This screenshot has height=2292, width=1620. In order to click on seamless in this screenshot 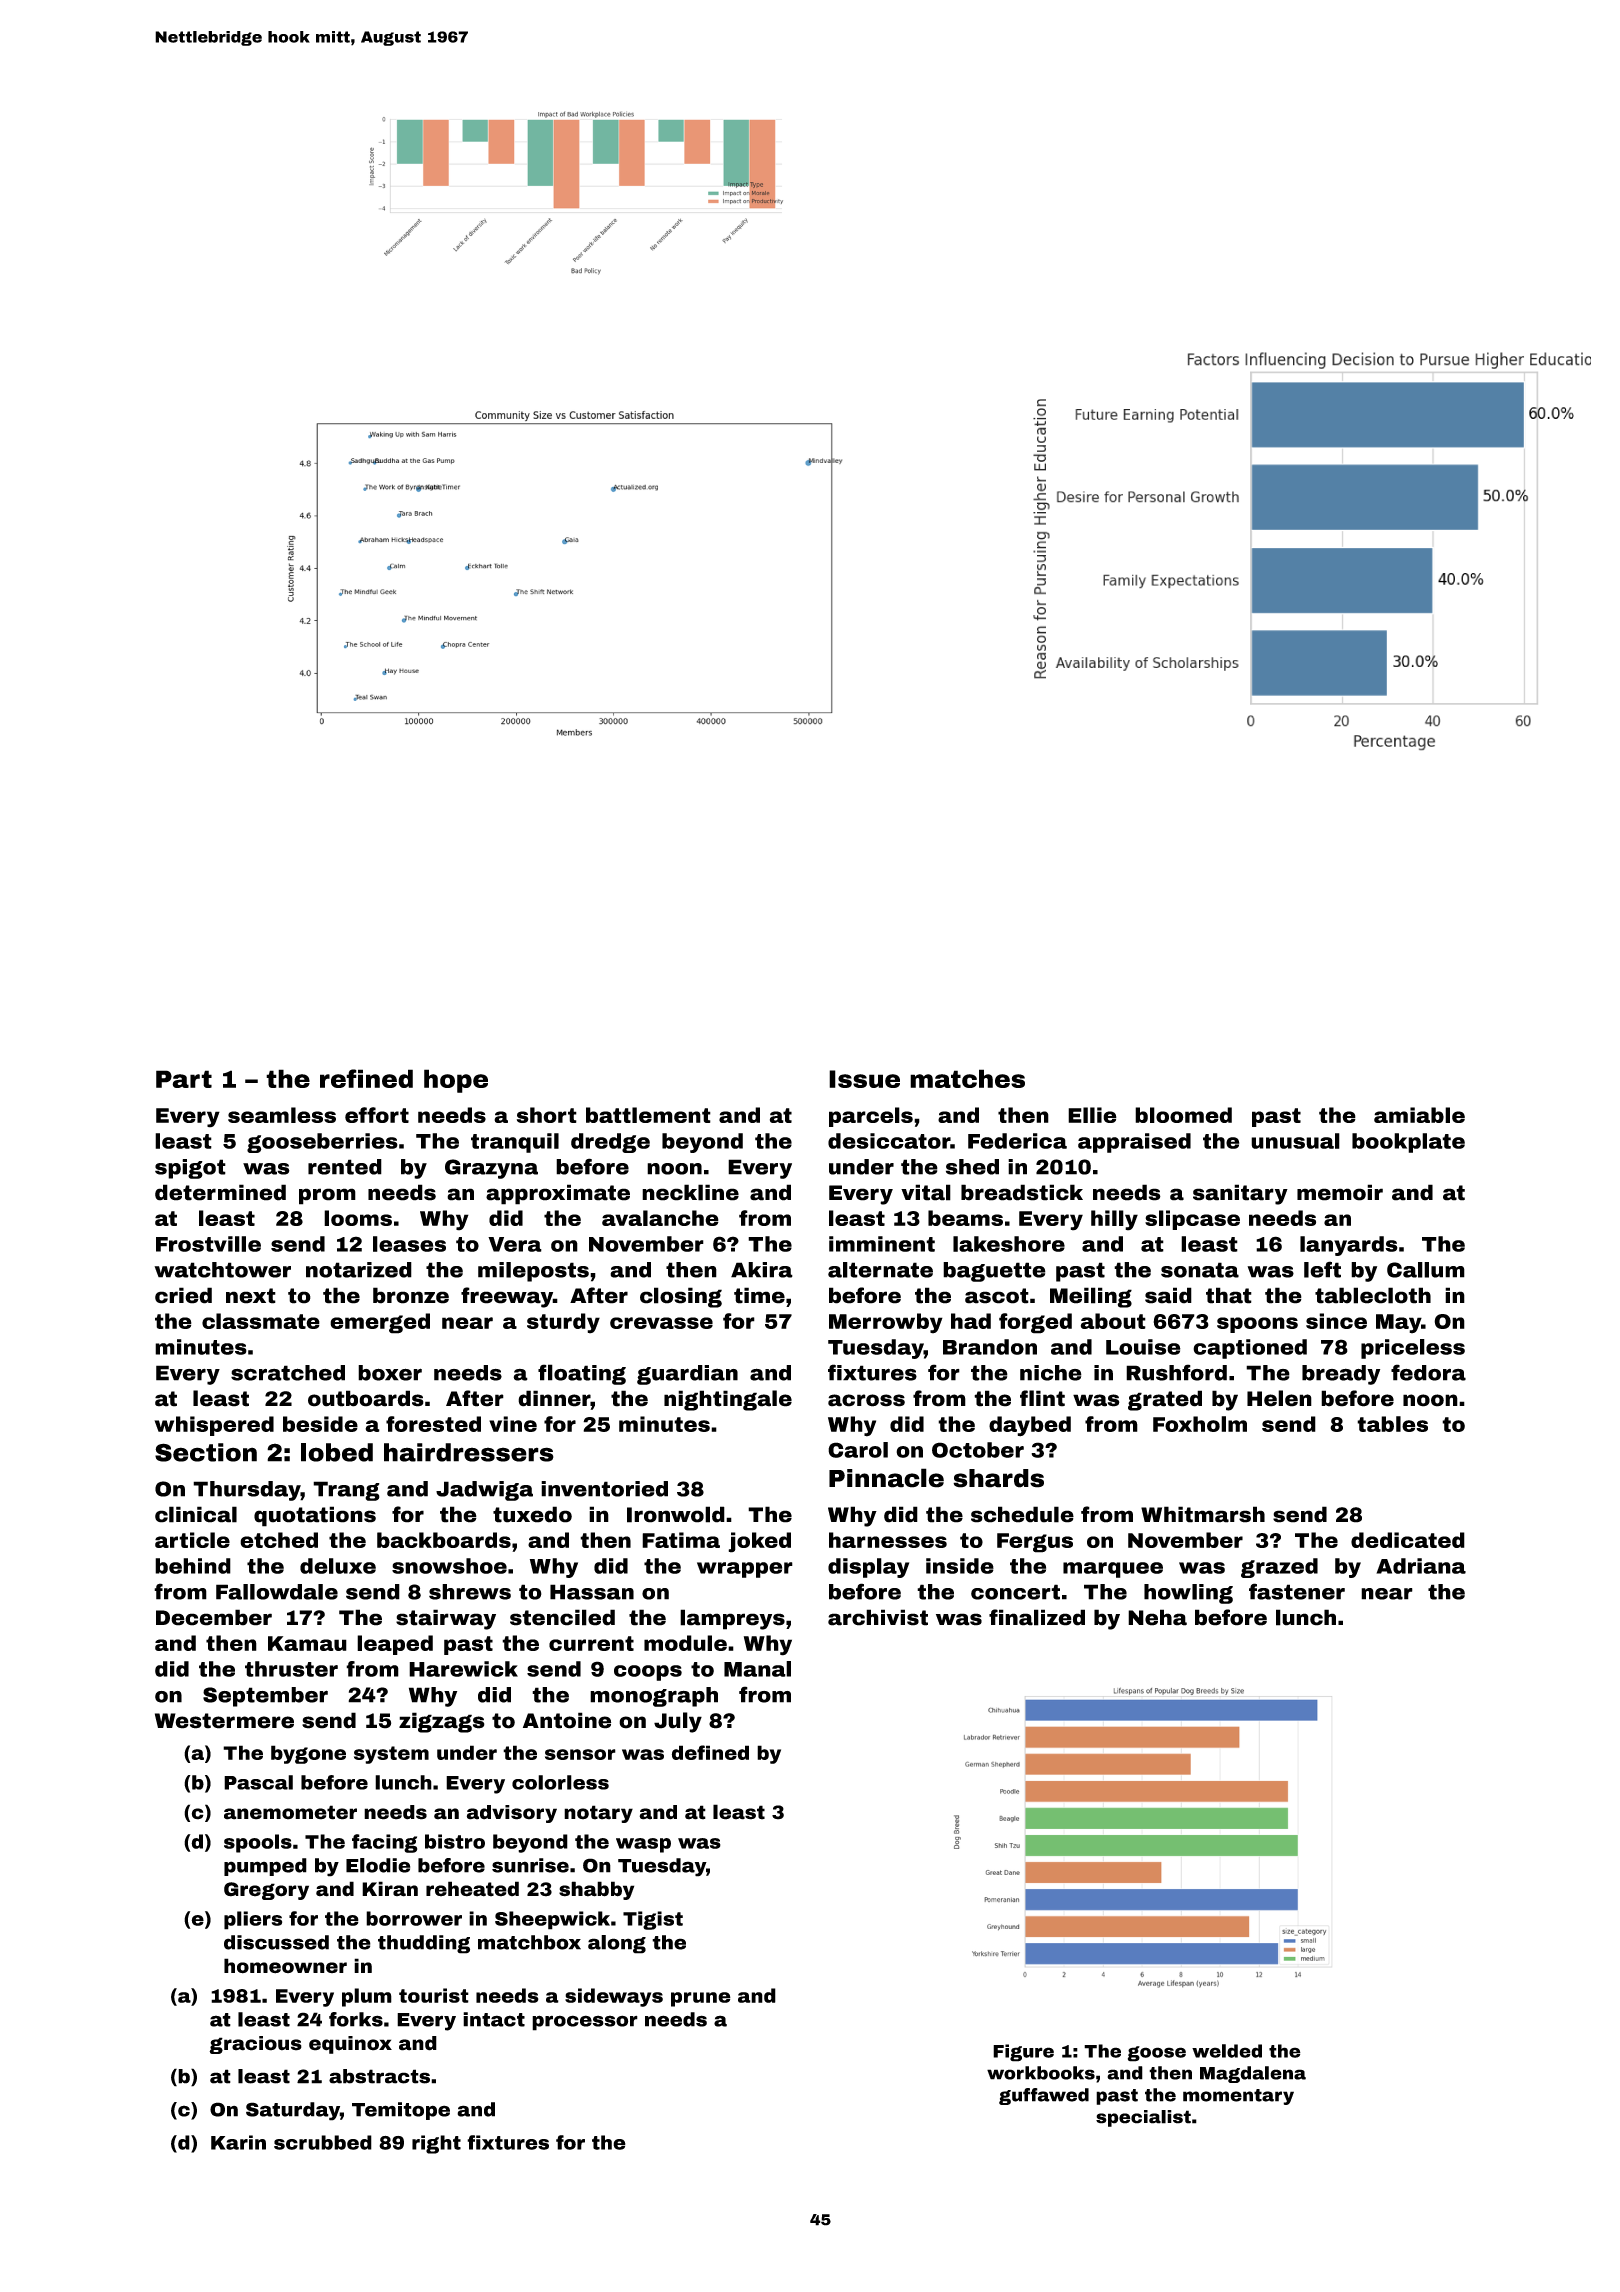, I will do `click(282, 1115)`.
